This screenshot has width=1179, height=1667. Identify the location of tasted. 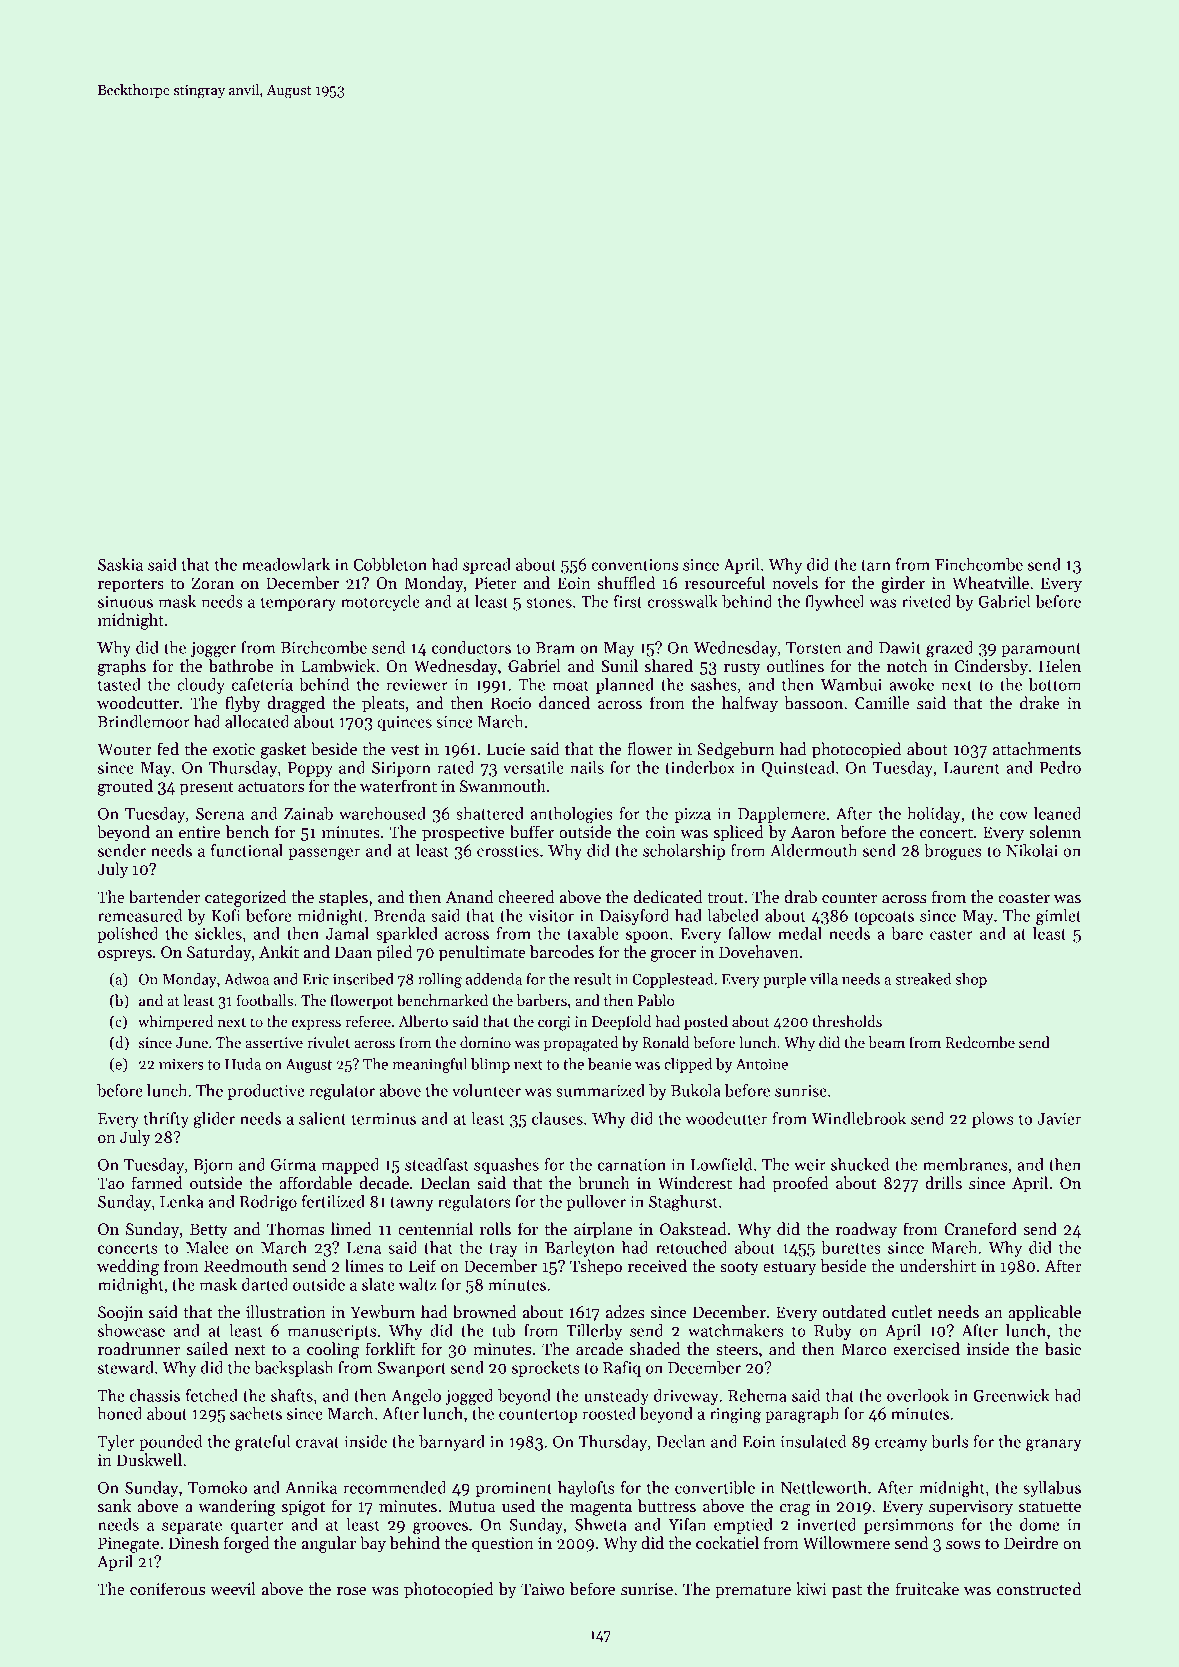
(119, 684).
